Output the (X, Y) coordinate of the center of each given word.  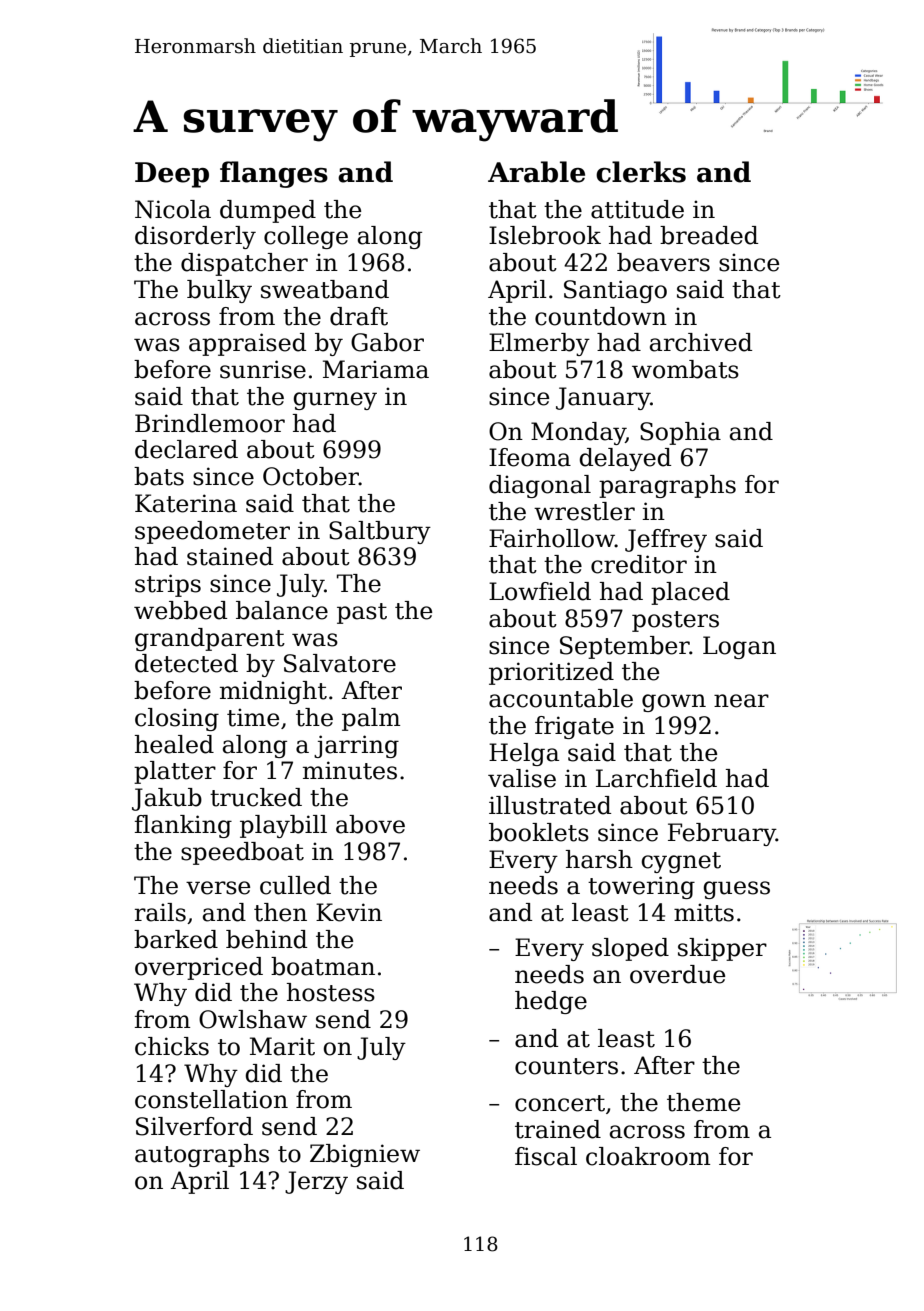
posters (675, 621)
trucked (256, 797)
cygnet (681, 862)
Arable (536, 172)
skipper (722, 949)
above (370, 824)
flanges (274, 174)
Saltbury (380, 532)
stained (230, 556)
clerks (641, 172)
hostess (331, 992)
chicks (172, 1046)
